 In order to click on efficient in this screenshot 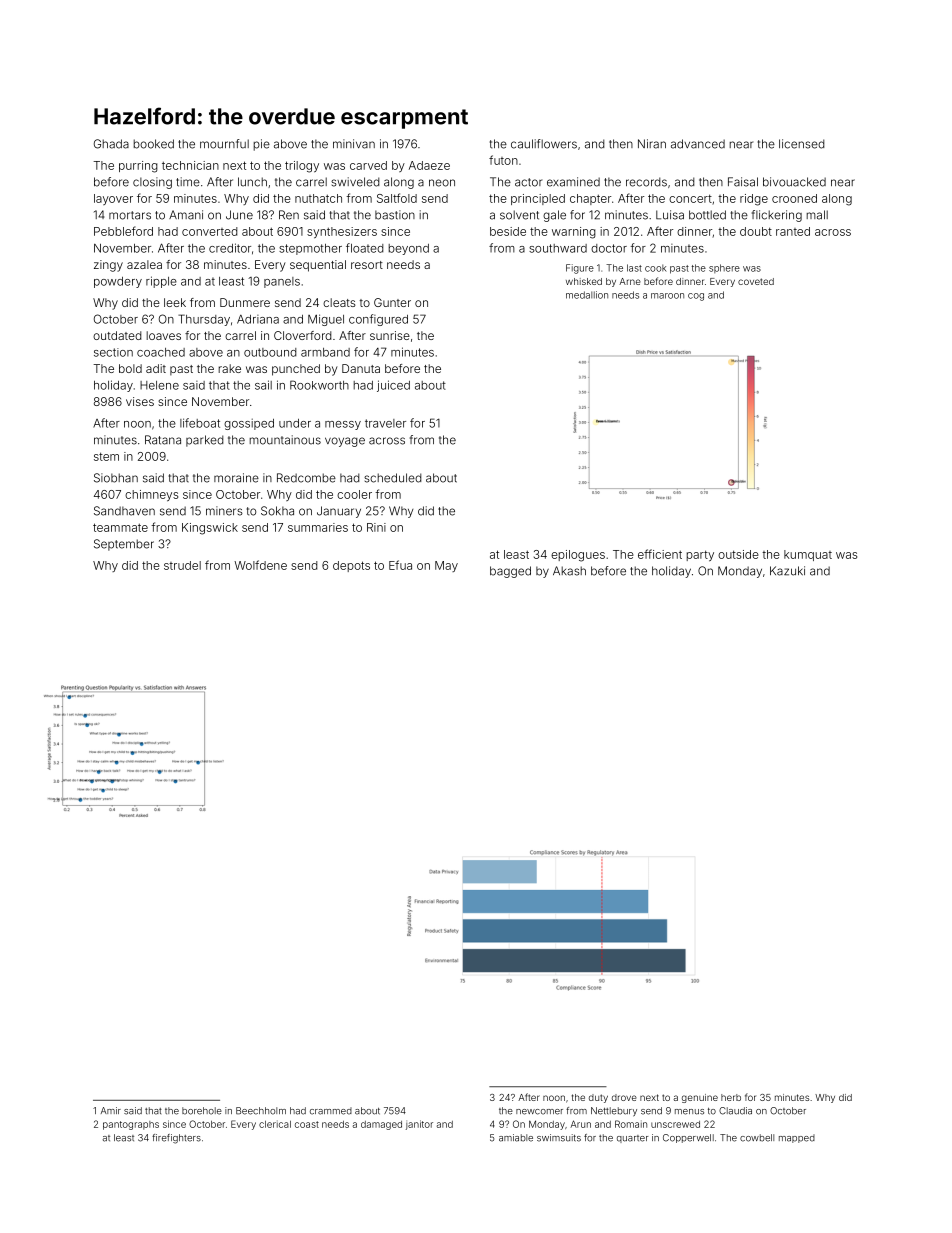, I will do `click(660, 554)`.
